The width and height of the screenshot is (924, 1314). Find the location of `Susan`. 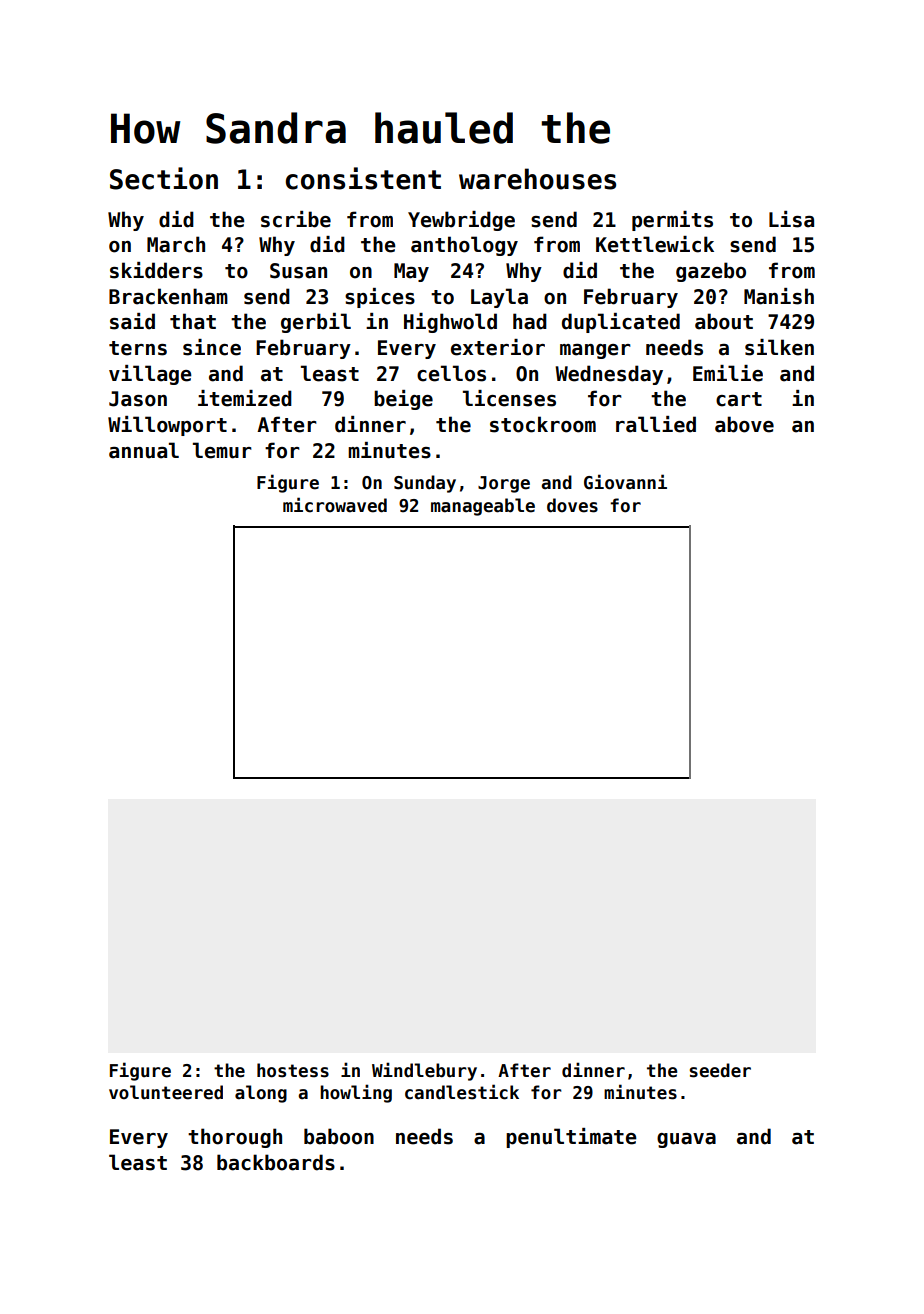

Susan is located at coordinates (298, 271).
